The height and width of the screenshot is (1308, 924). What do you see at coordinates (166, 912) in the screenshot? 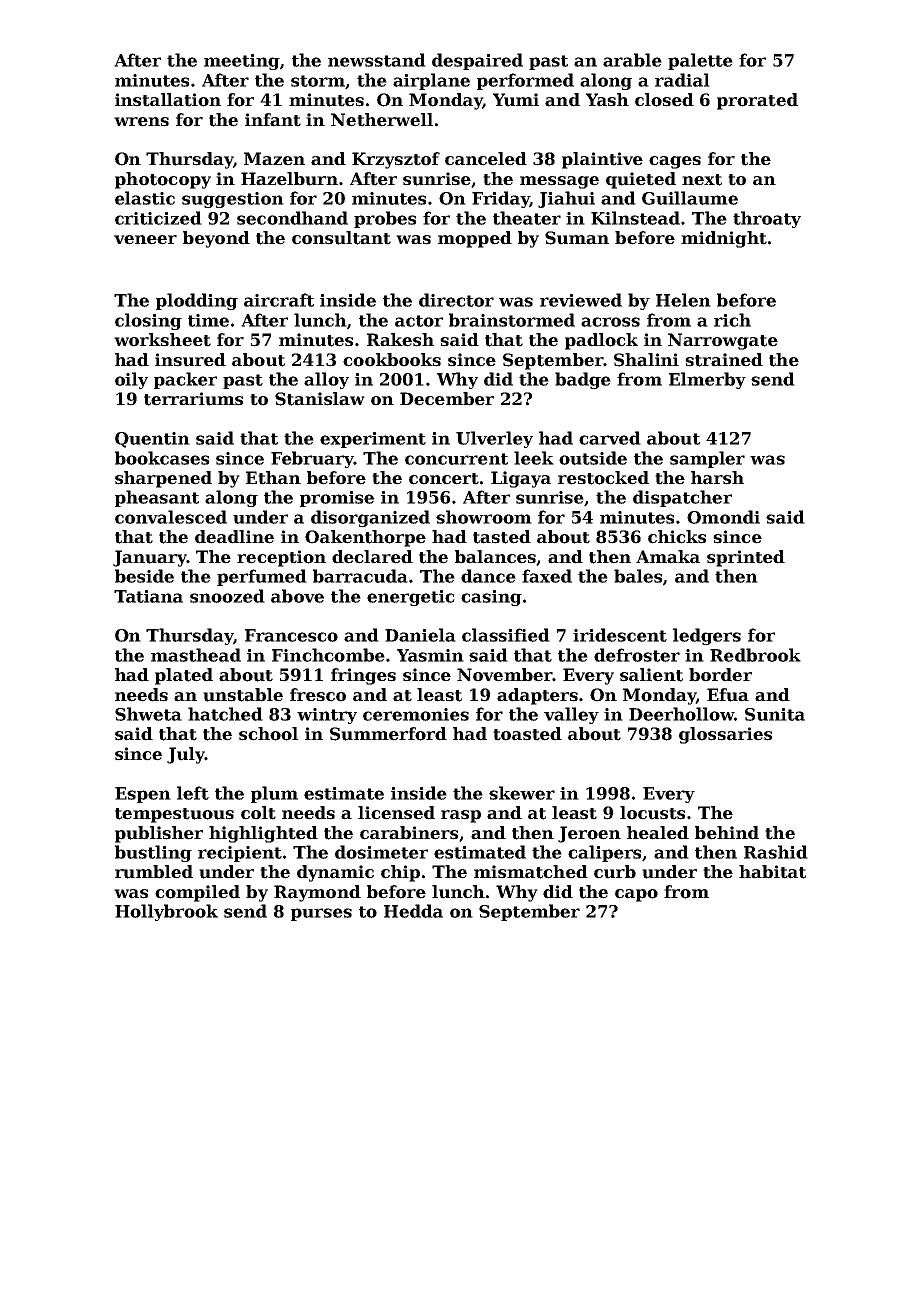
I see `Hollybrook` at bounding box center [166, 912].
